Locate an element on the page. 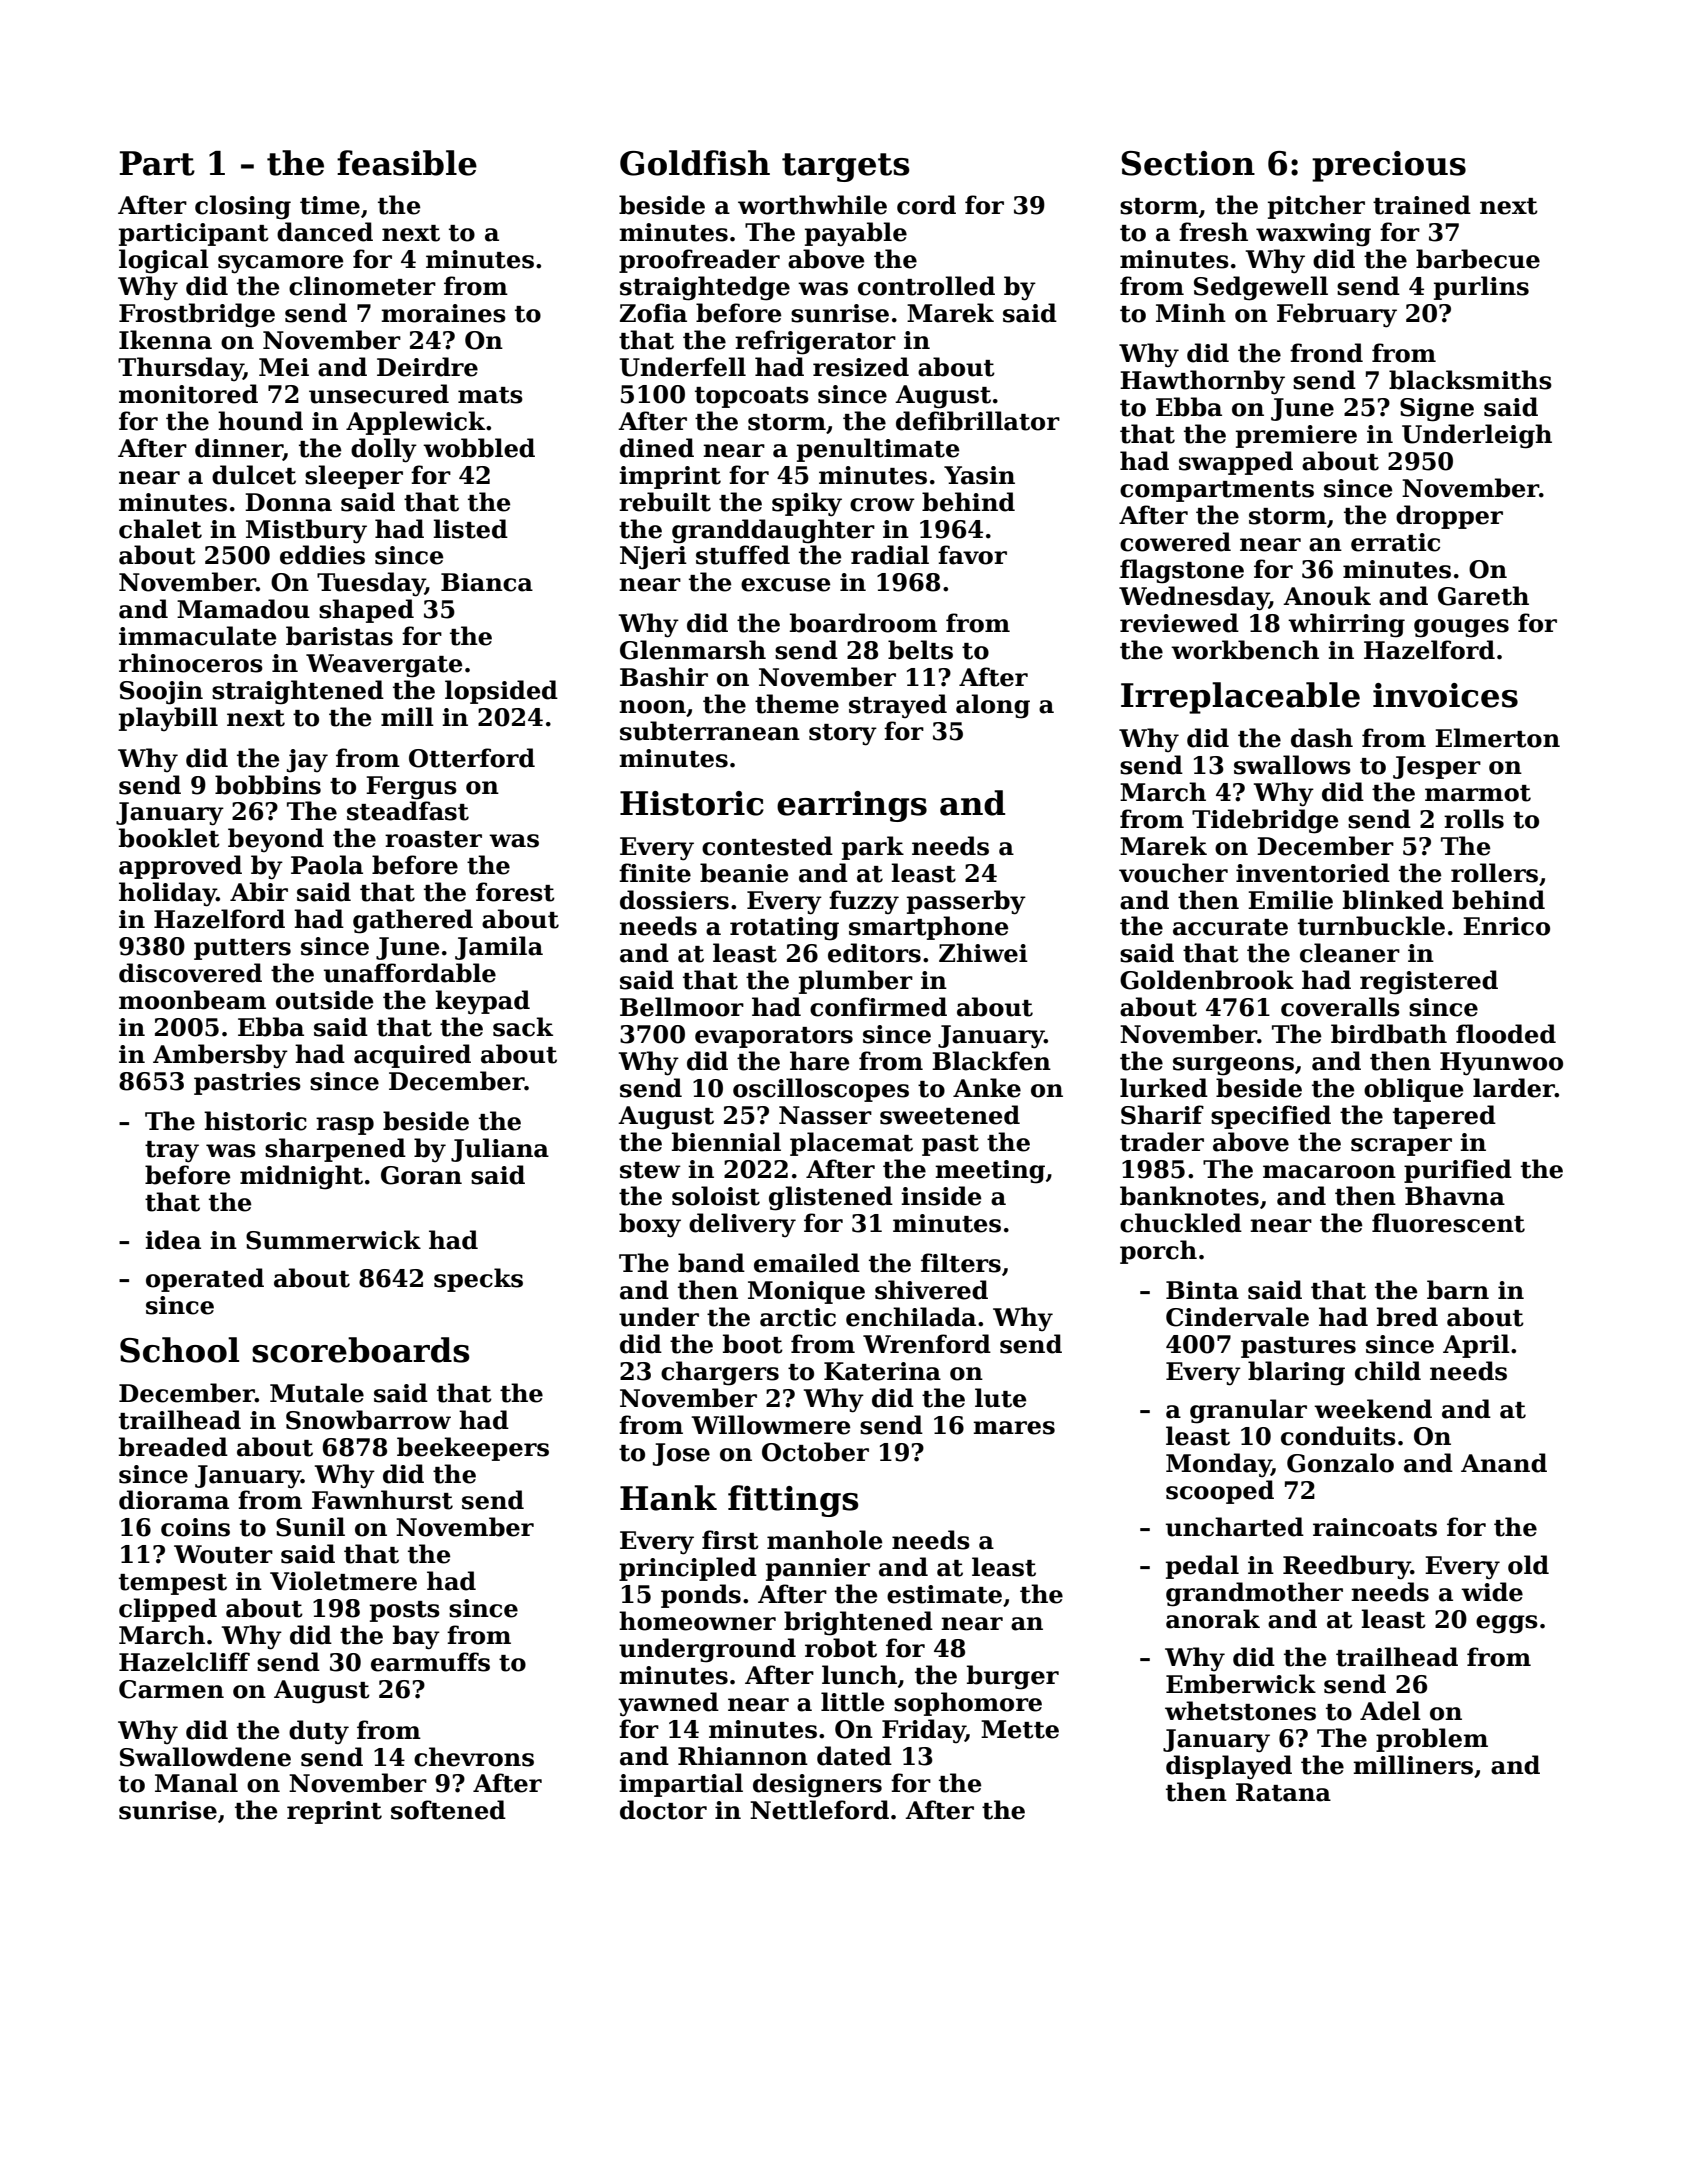 The width and height of the image is (1683, 2178). theme is located at coordinates (797, 704).
